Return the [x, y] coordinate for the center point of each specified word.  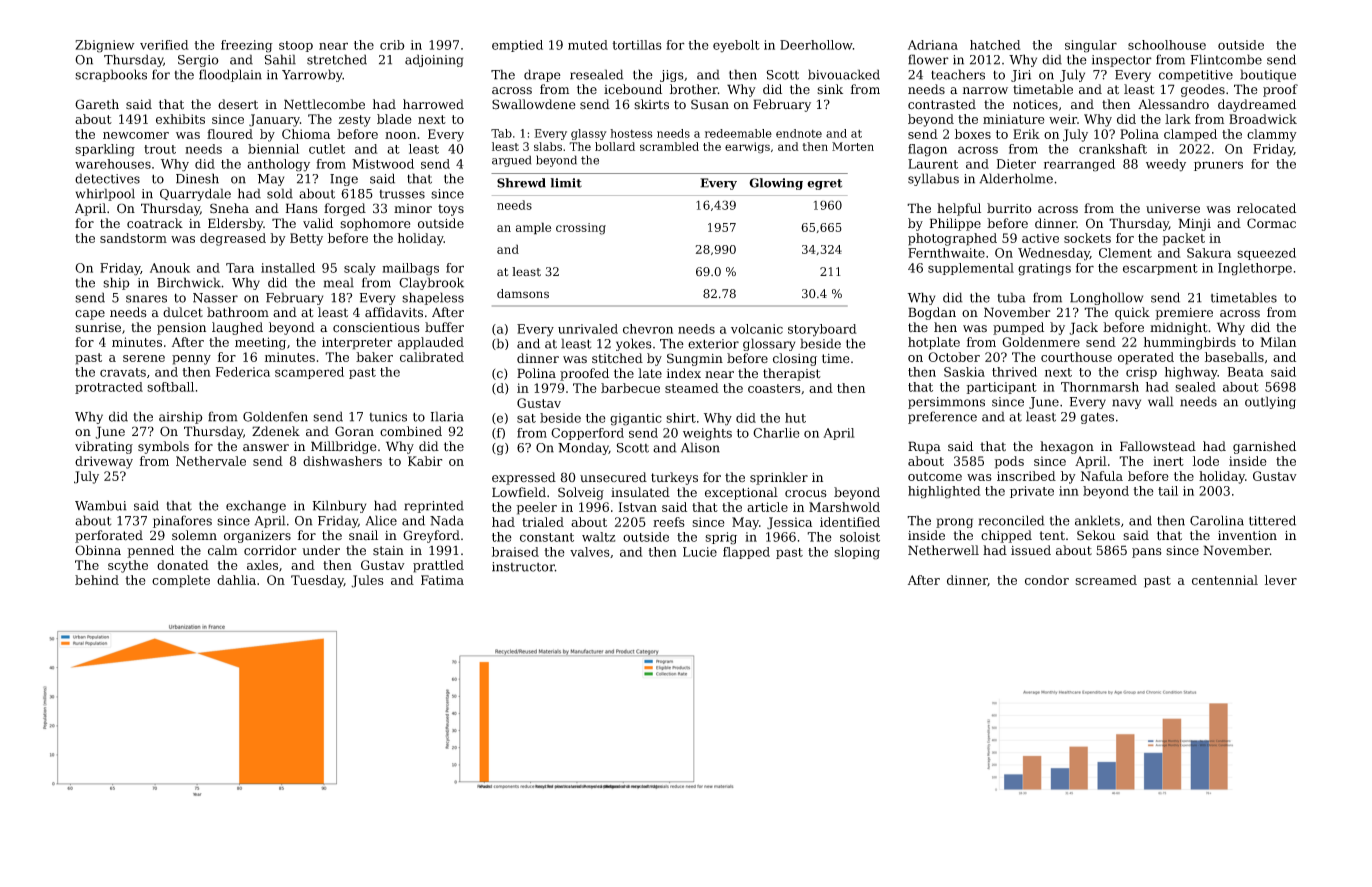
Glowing [776, 184]
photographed [952, 239]
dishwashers [342, 461]
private [1032, 492]
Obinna [98, 550]
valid [318, 223]
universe [1173, 209]
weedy [1166, 165]
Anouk [170, 268]
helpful [959, 209]
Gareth [97, 104]
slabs [548, 146]
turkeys [674, 478]
